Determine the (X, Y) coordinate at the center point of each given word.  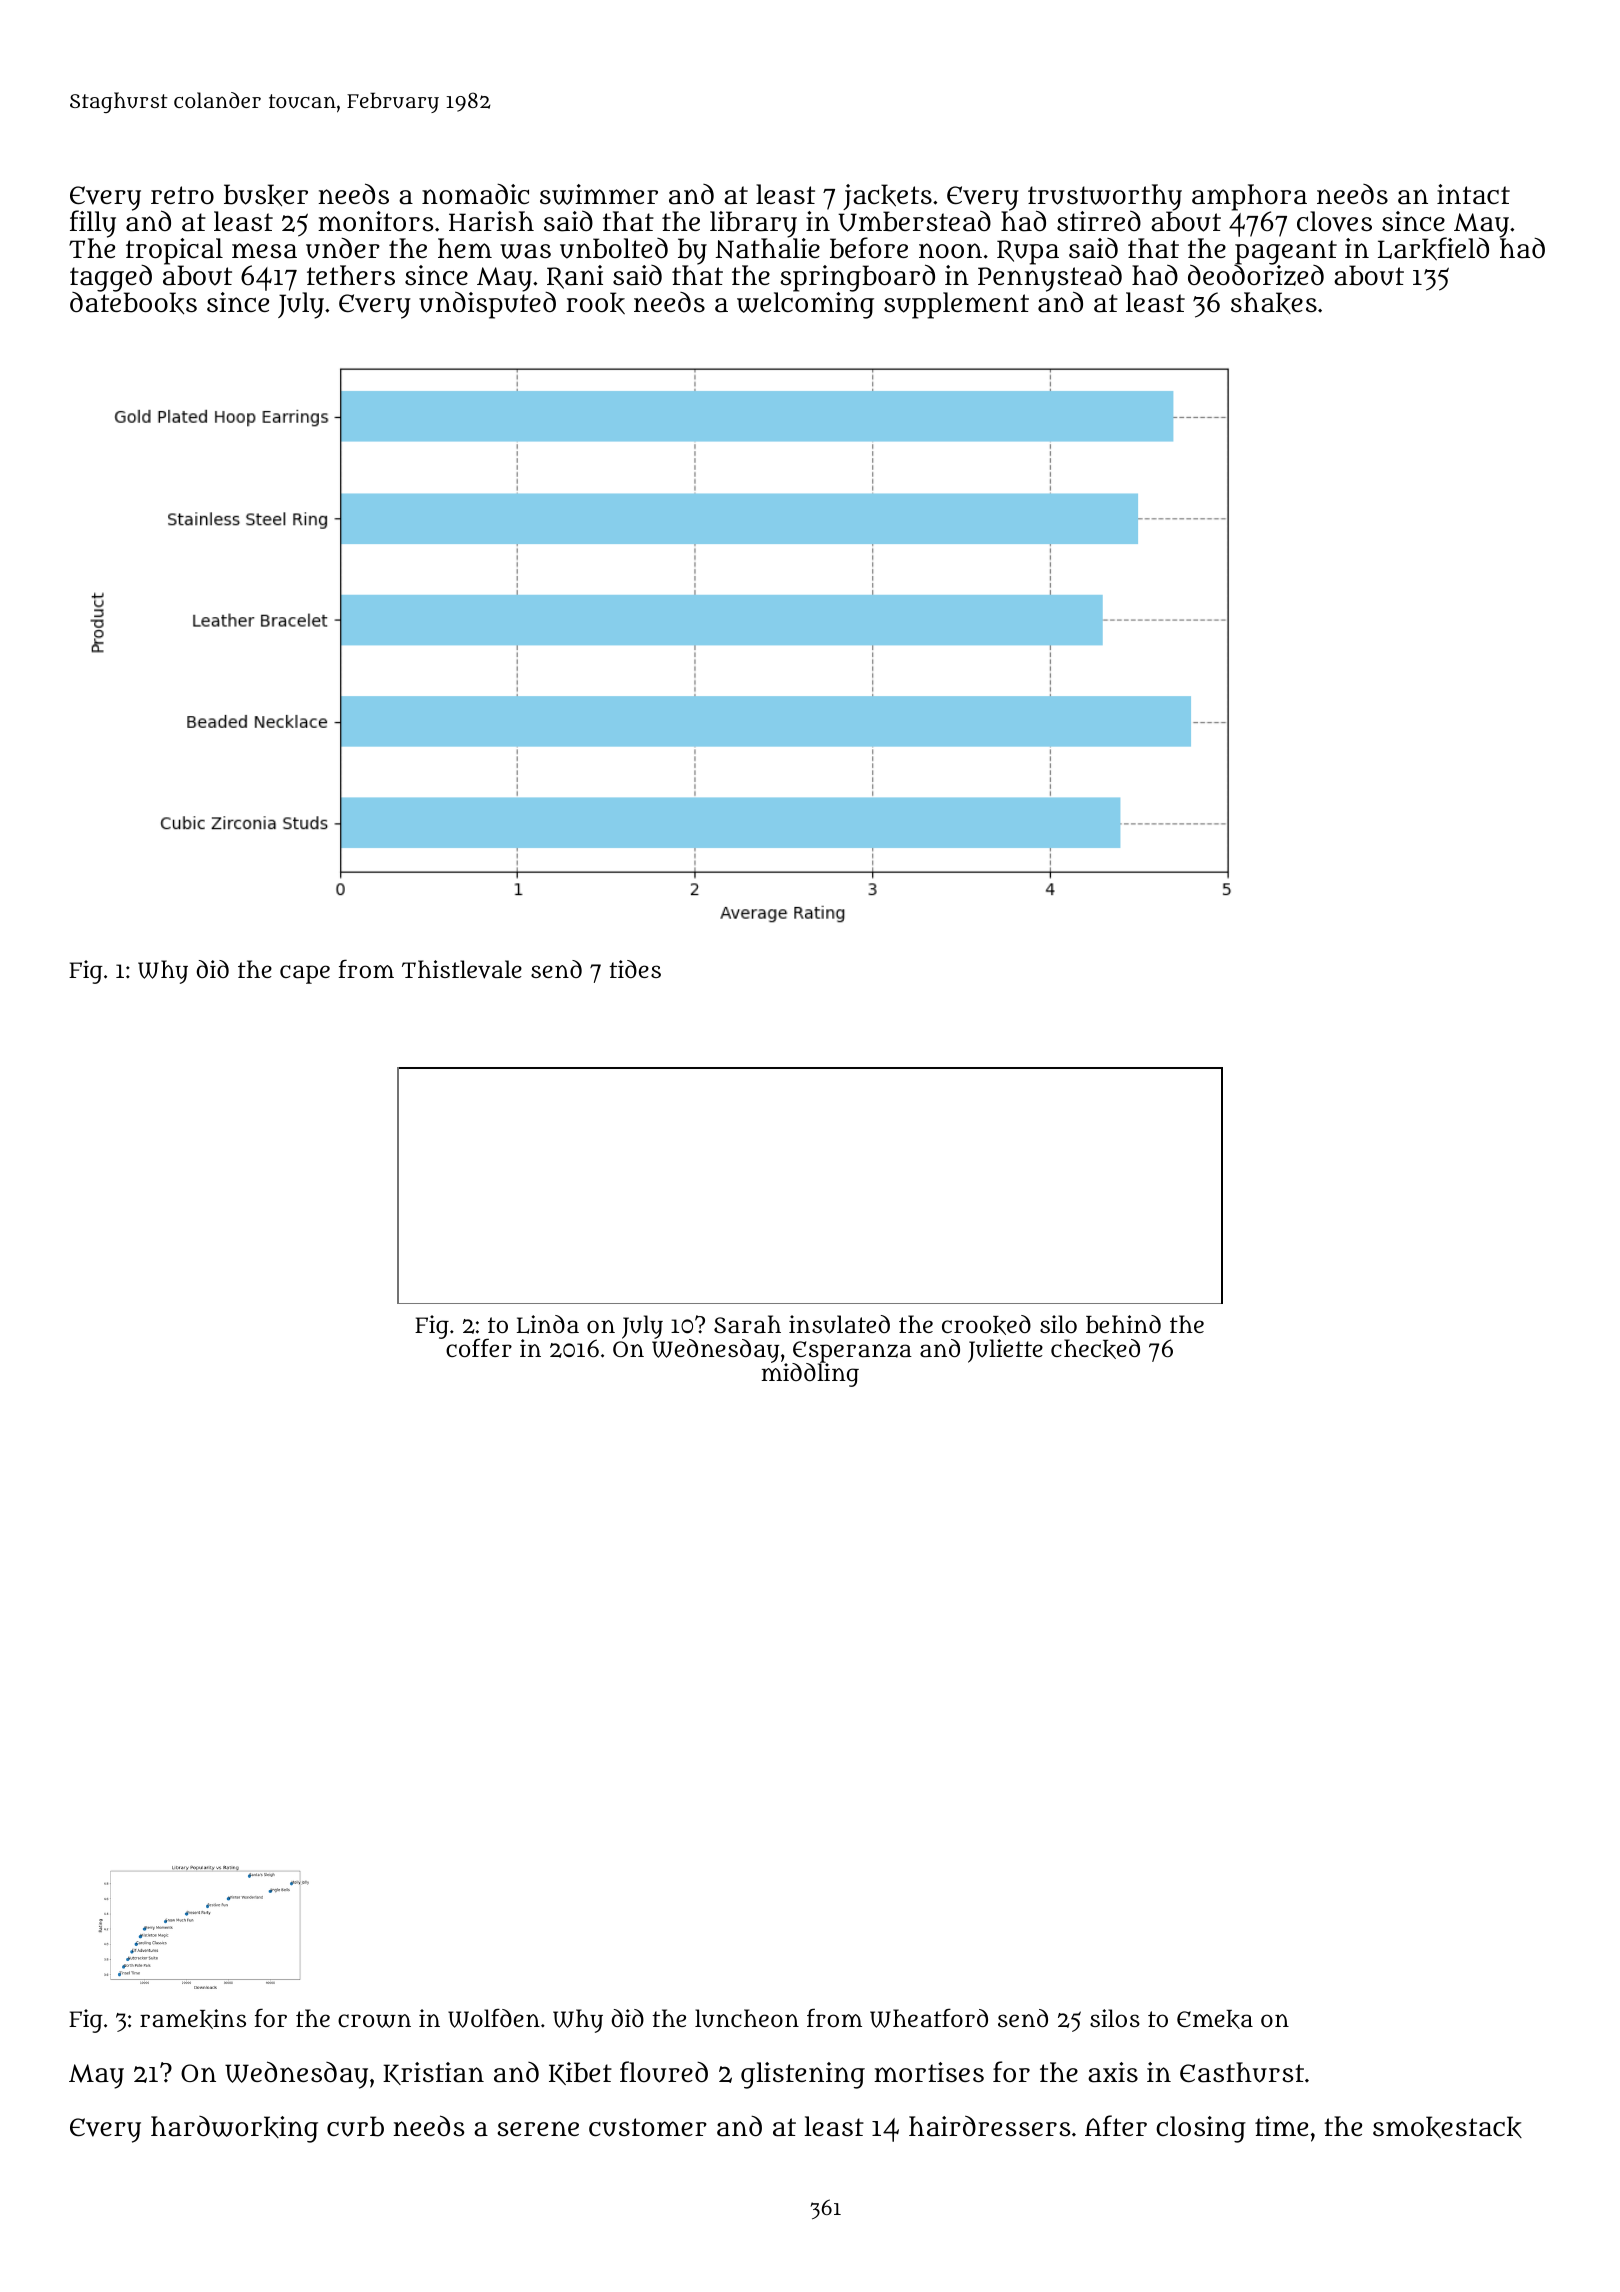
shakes (1274, 303)
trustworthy (1105, 197)
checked (1095, 1349)
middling (810, 1375)
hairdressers (990, 2126)
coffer (479, 1348)
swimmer (599, 194)
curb (355, 2126)
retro (182, 195)
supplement (956, 305)
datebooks (133, 303)
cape (305, 974)
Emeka (1215, 2019)
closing (1201, 2129)
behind (1123, 1324)
